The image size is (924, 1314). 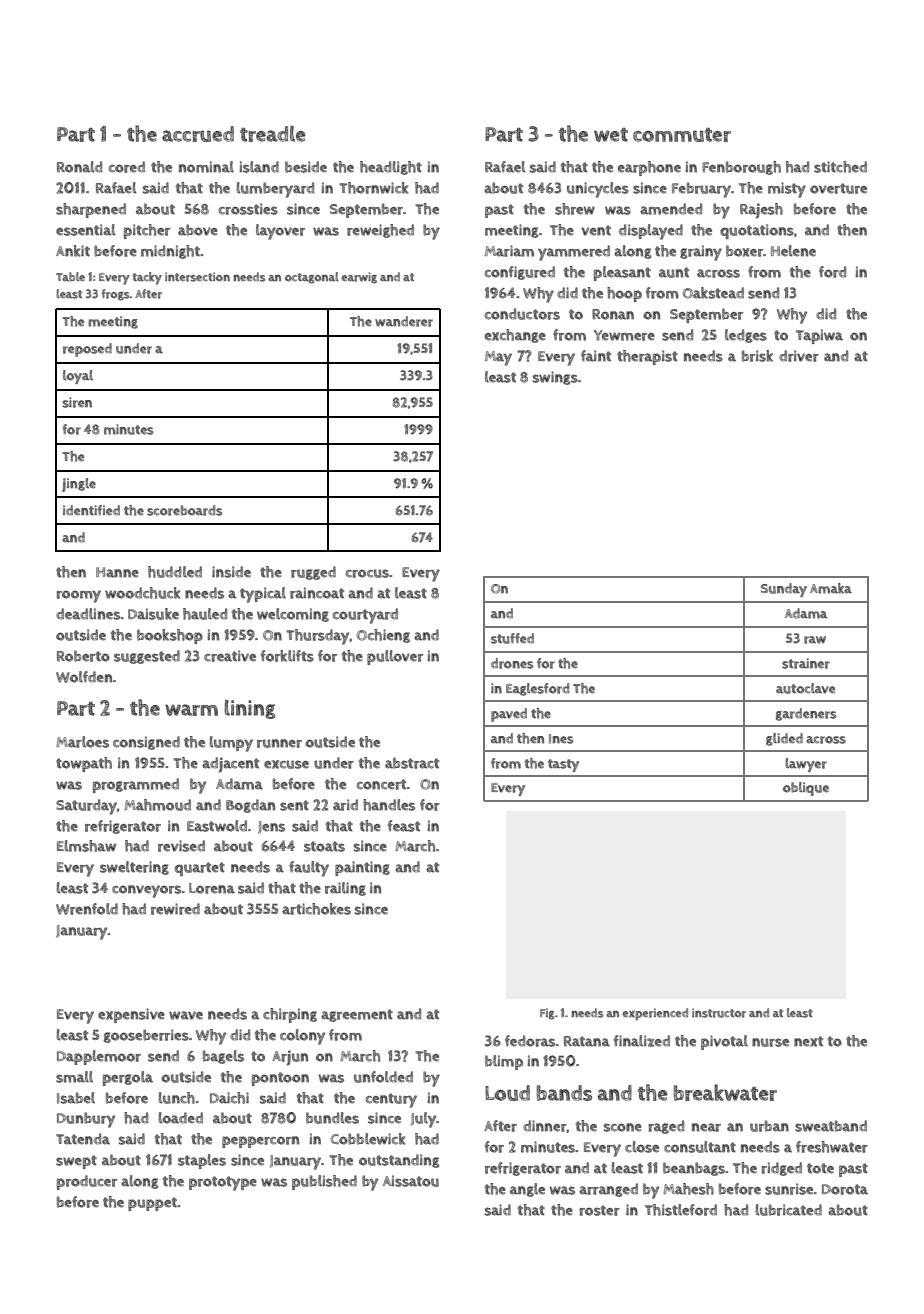 I want to click on puppet, so click(x=152, y=1204).
